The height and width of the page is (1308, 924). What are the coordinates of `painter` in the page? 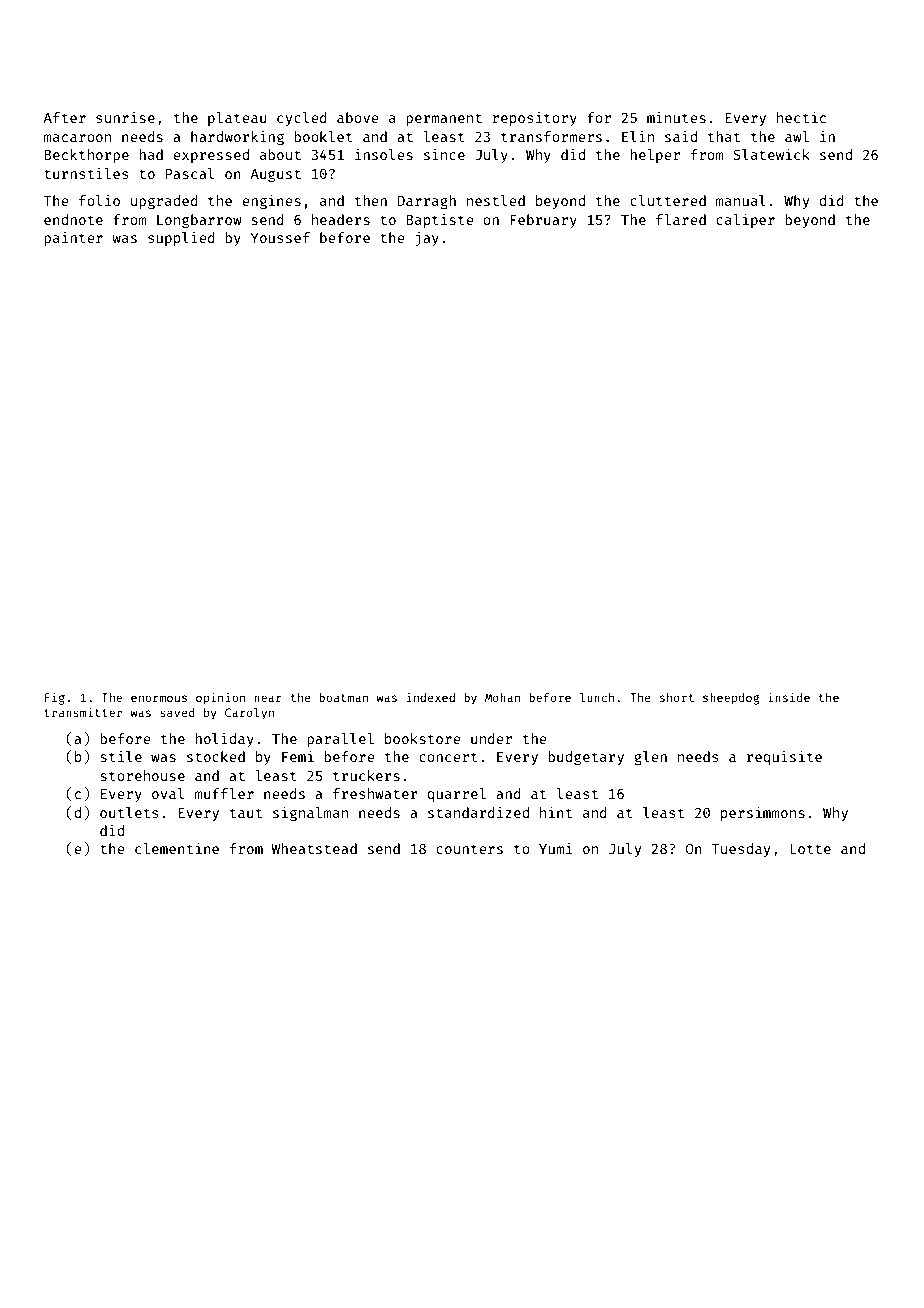 It's located at (73, 239).
